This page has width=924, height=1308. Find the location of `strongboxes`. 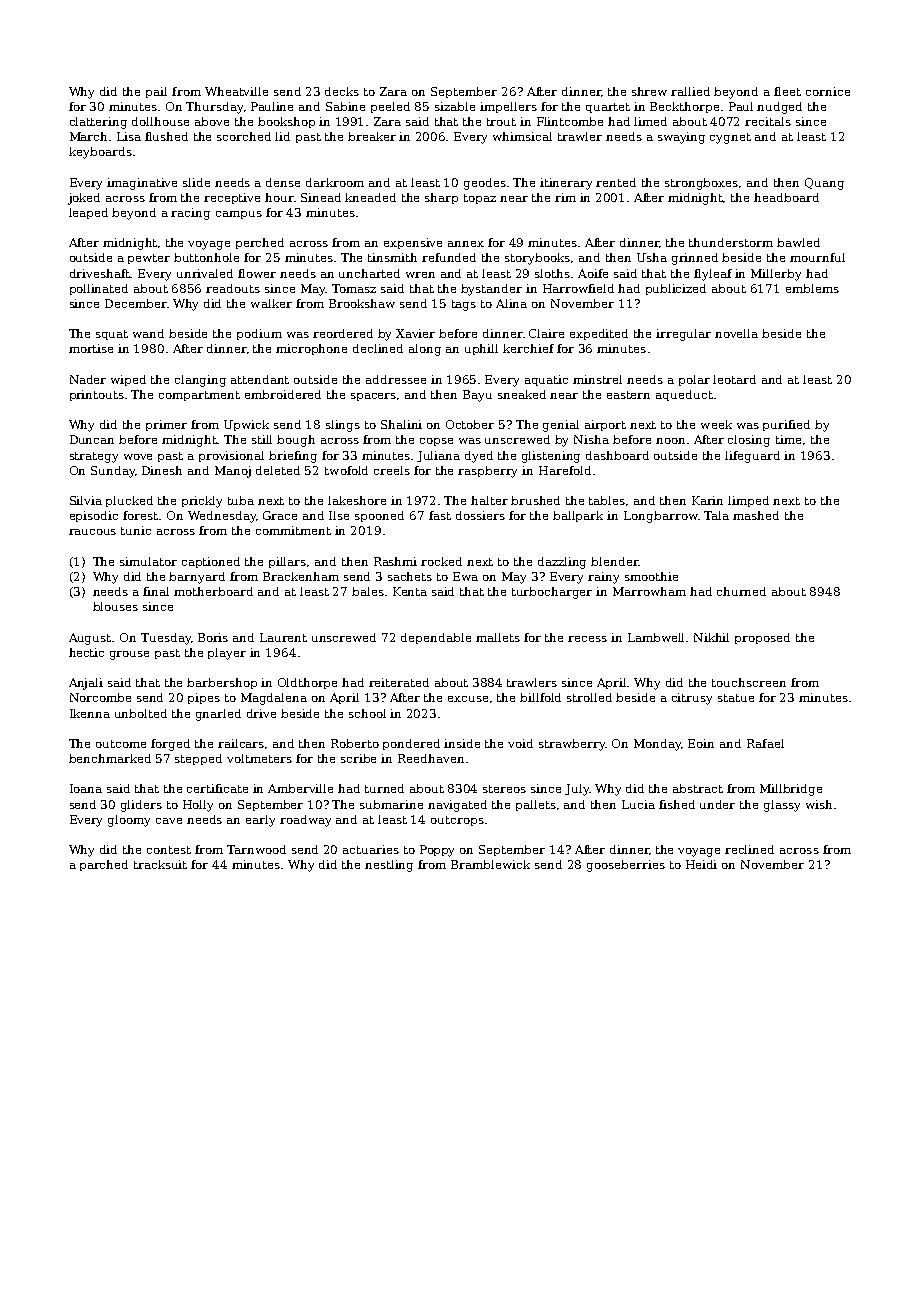

strongboxes is located at coordinates (701, 184).
